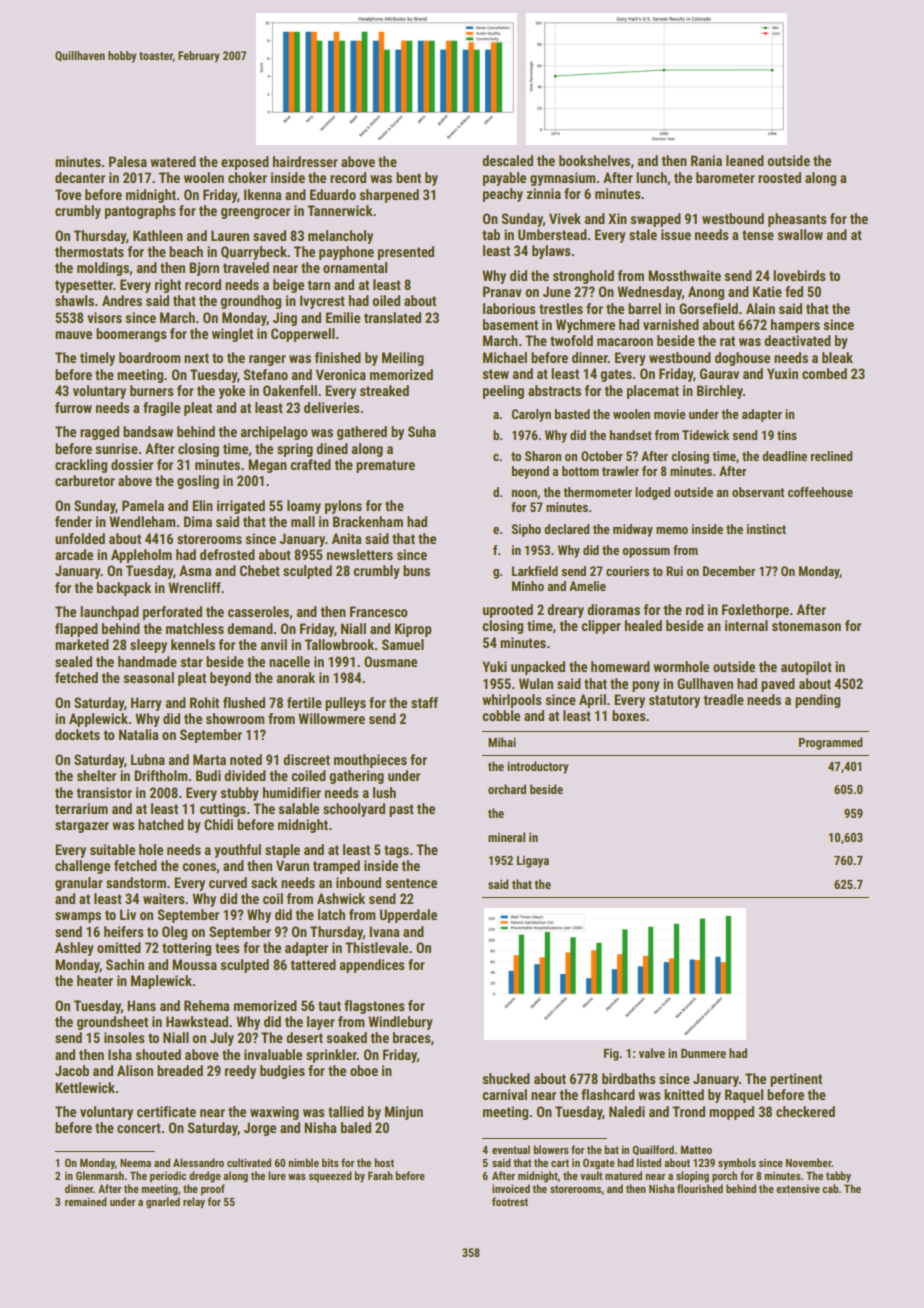  What do you see at coordinates (336, 867) in the document?
I see `tramped` at bounding box center [336, 867].
